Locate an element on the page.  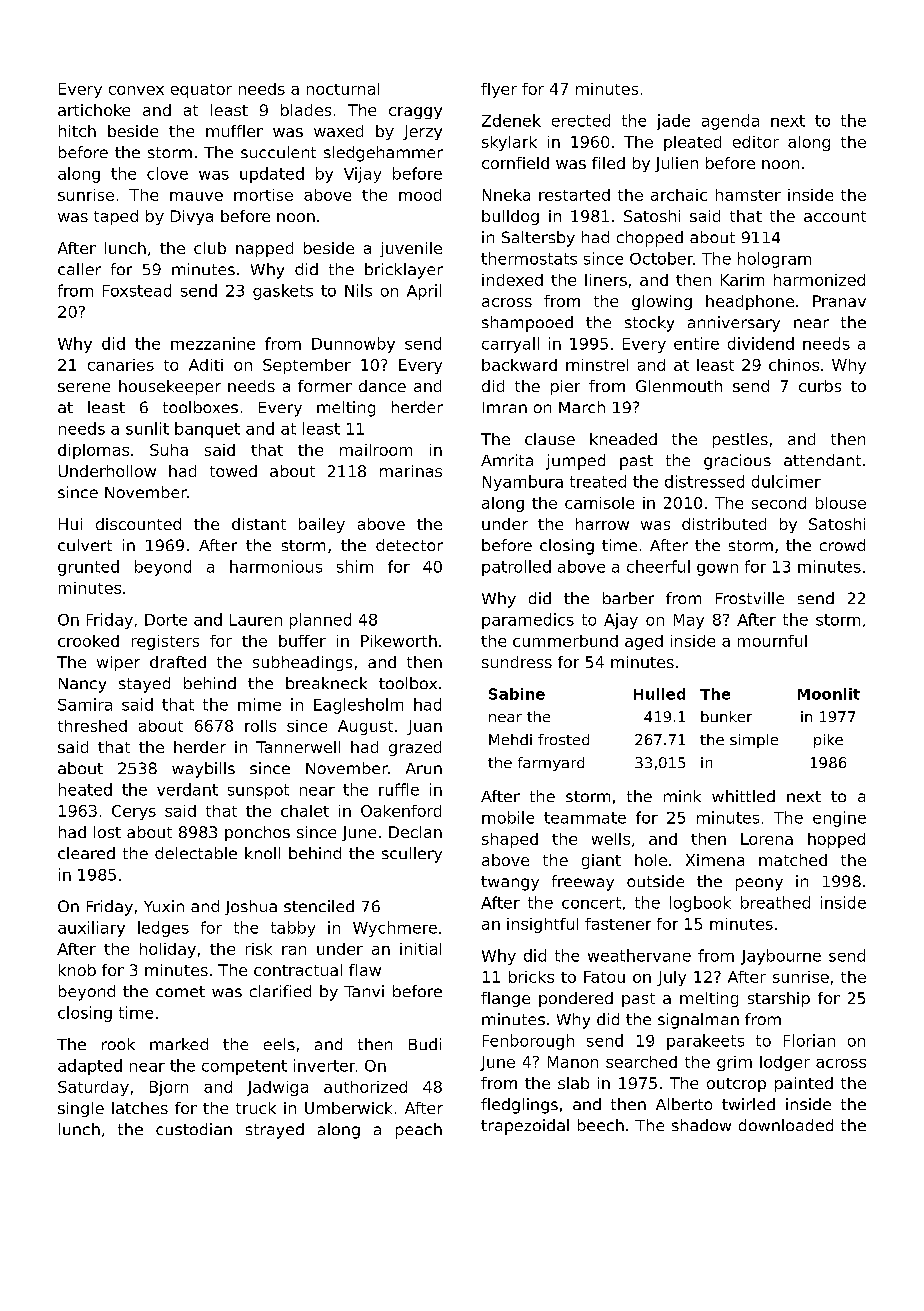
shadow is located at coordinates (701, 1125).
